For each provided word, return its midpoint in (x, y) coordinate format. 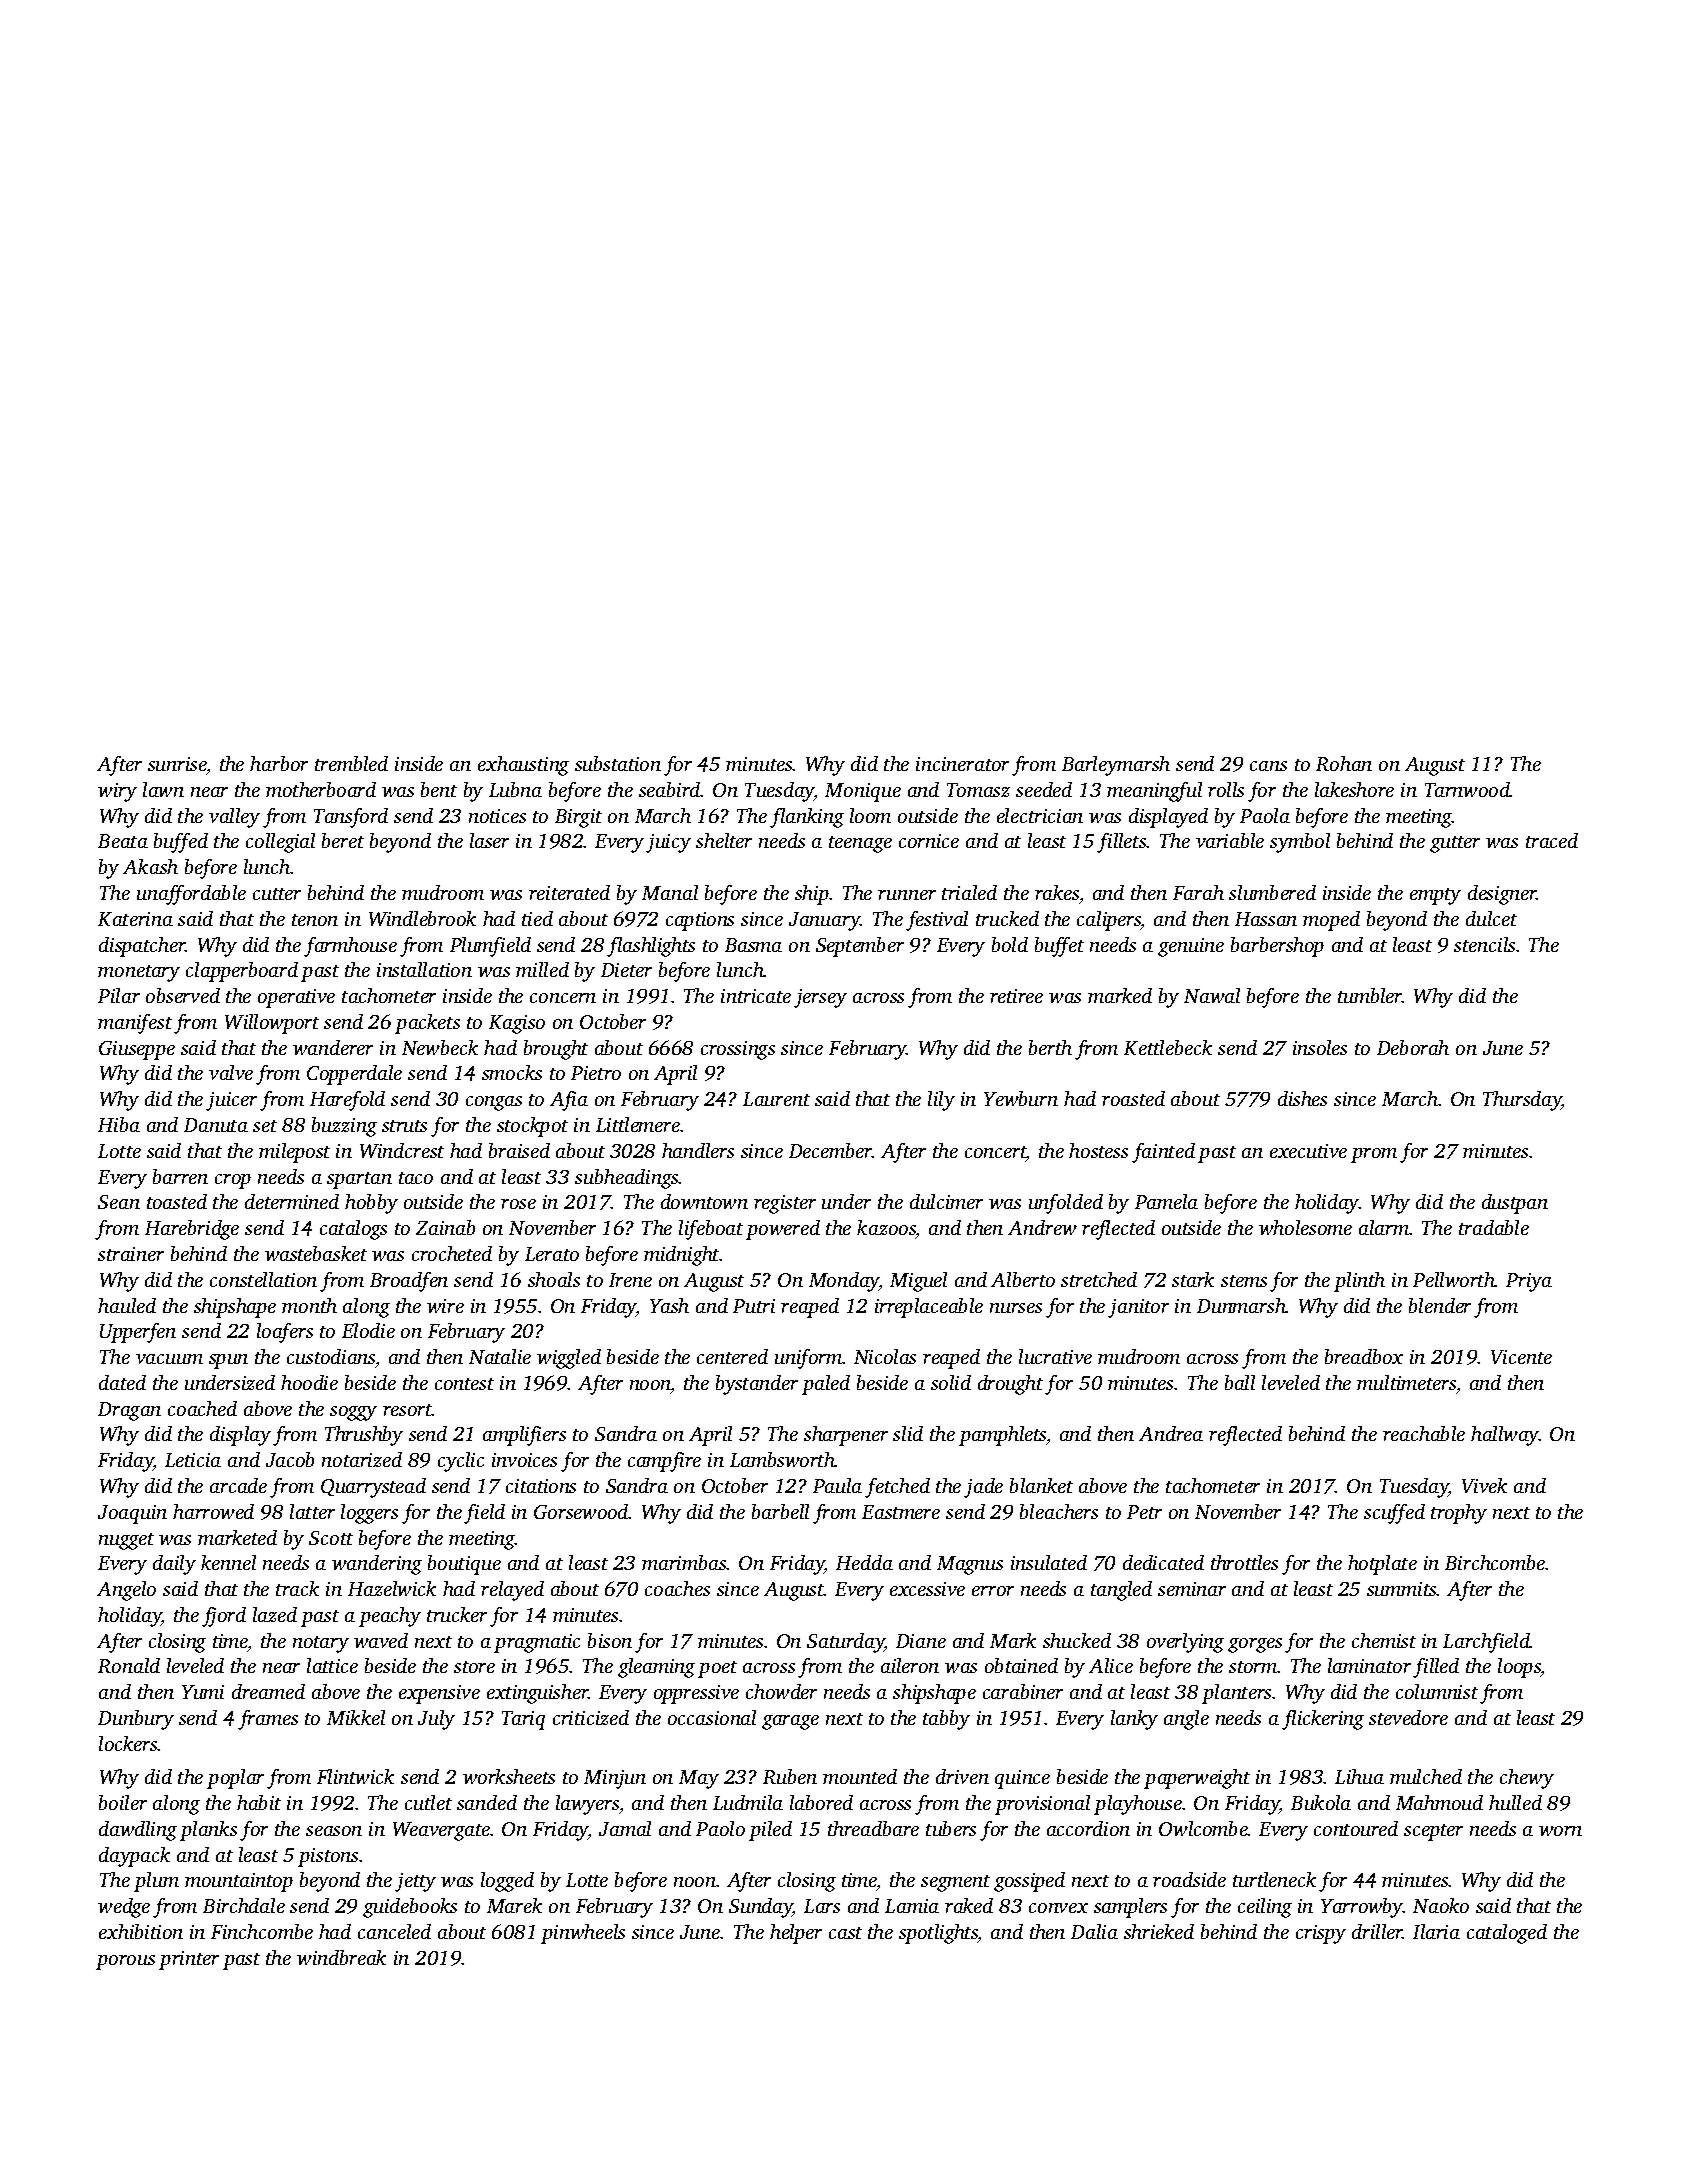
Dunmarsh (1241, 1305)
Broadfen (409, 1282)
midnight (682, 1256)
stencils (1484, 944)
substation (618, 763)
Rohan (1344, 763)
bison (610, 1640)
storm (1253, 1667)
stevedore (1408, 1717)
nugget (126, 1541)
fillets (1122, 843)
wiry (117, 792)
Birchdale (244, 1905)
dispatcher (142, 947)
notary (321, 1644)
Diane (921, 1641)
